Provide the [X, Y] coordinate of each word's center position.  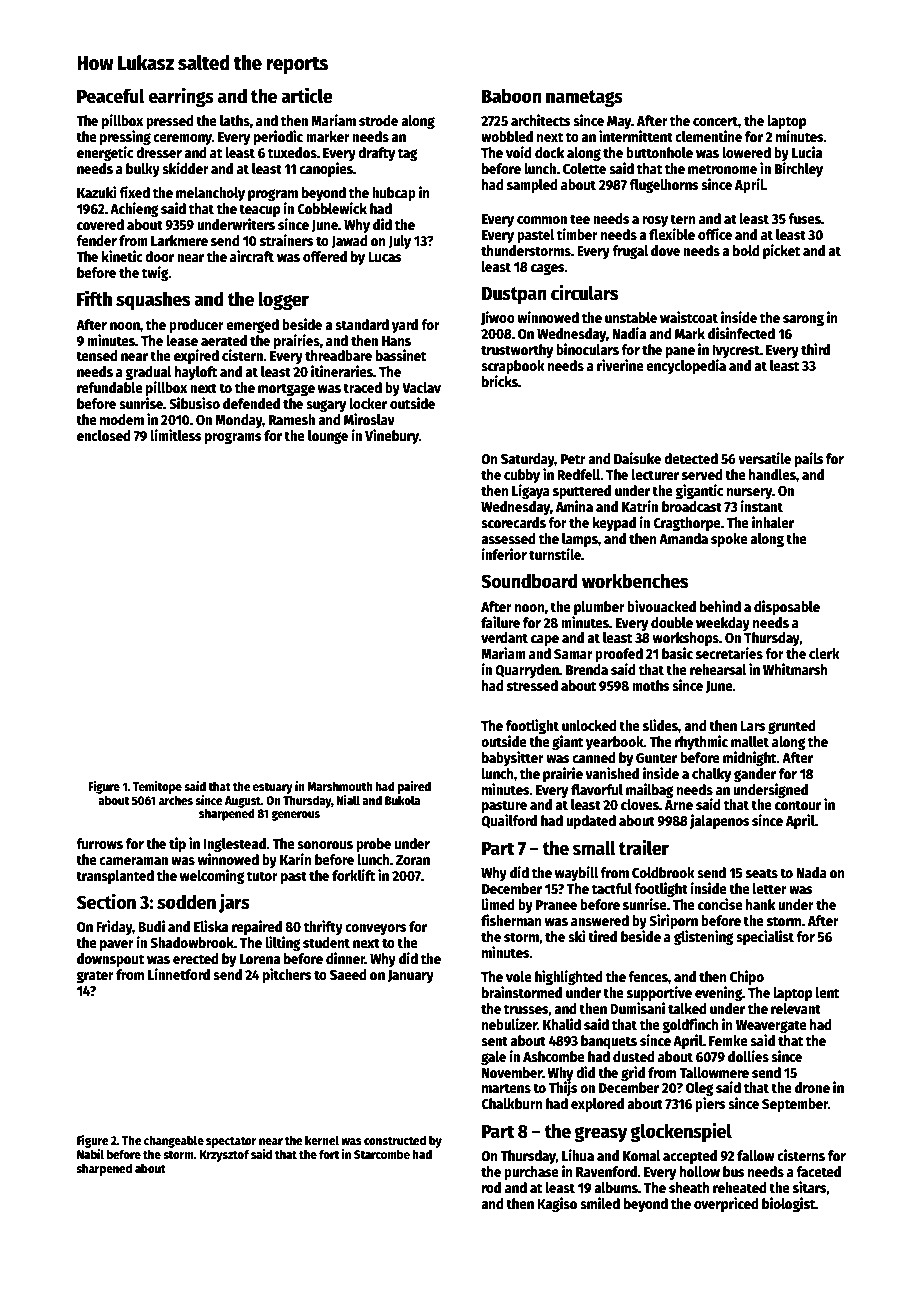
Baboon [512, 96]
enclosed [104, 435]
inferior [504, 554]
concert [715, 121]
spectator [231, 1142]
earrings [181, 97]
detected [691, 458]
